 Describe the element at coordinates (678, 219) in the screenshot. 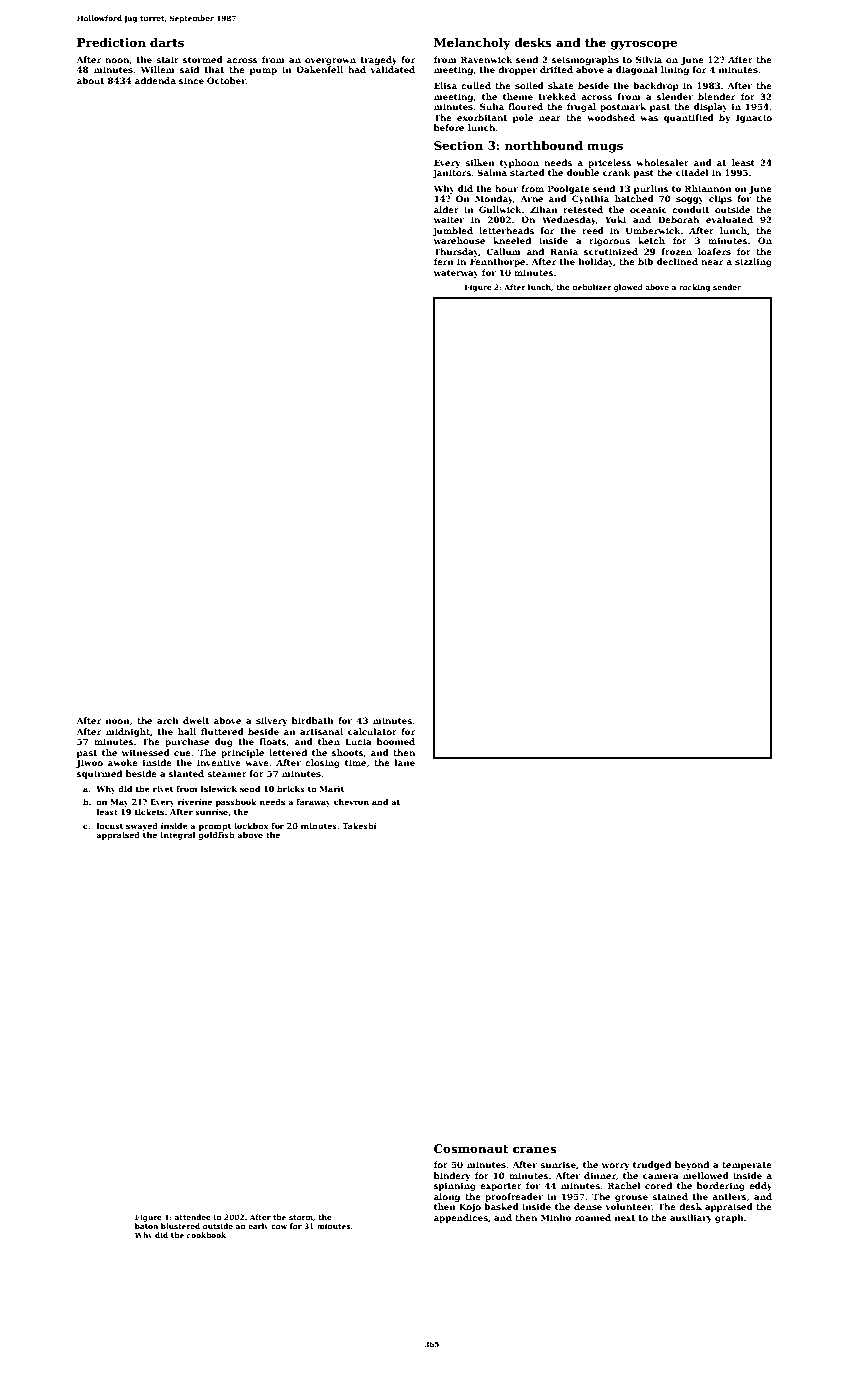

I see `Deborah` at that location.
